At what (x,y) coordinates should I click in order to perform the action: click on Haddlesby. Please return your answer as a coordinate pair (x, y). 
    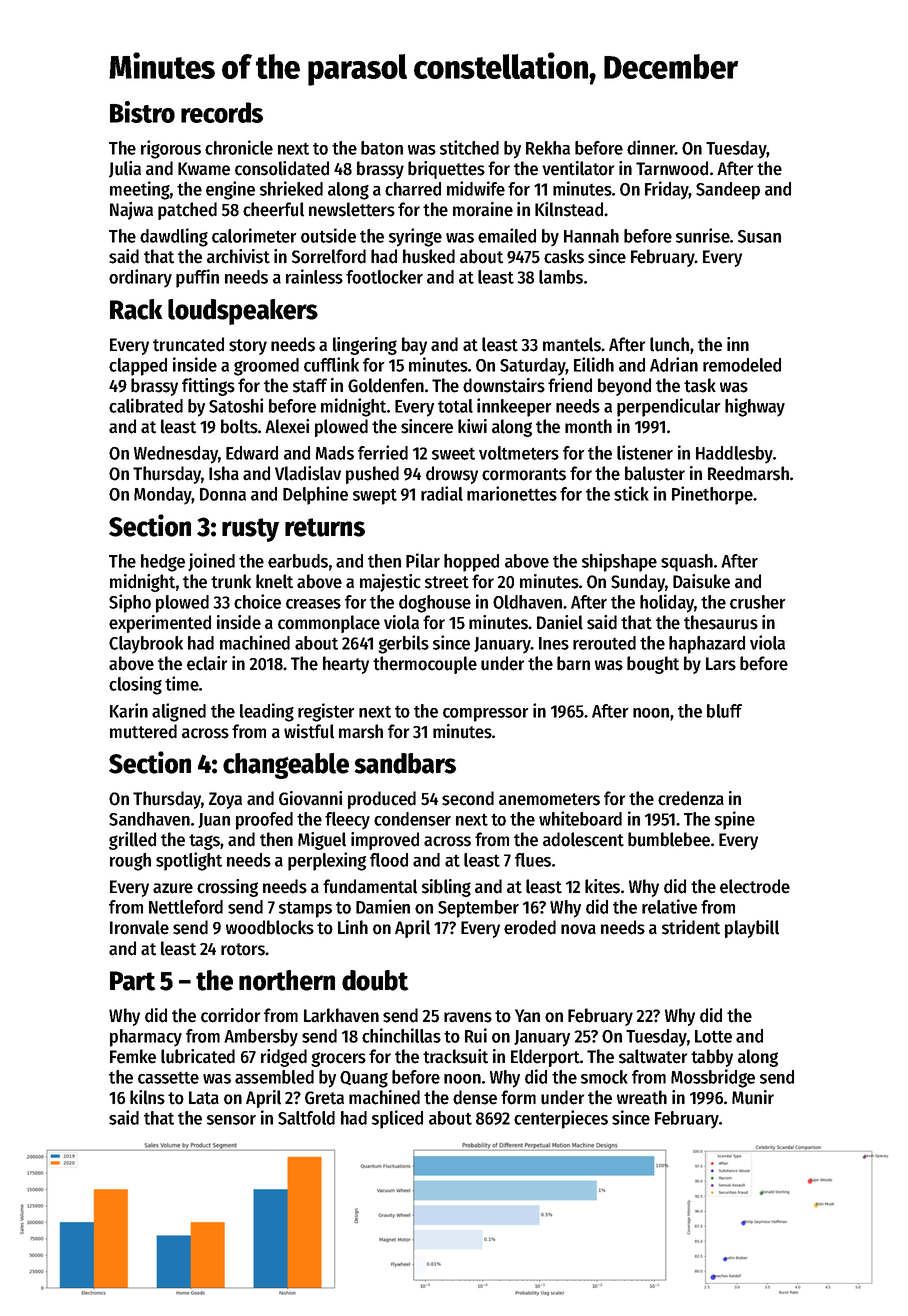
    Looking at the image, I should click on (734, 455).
